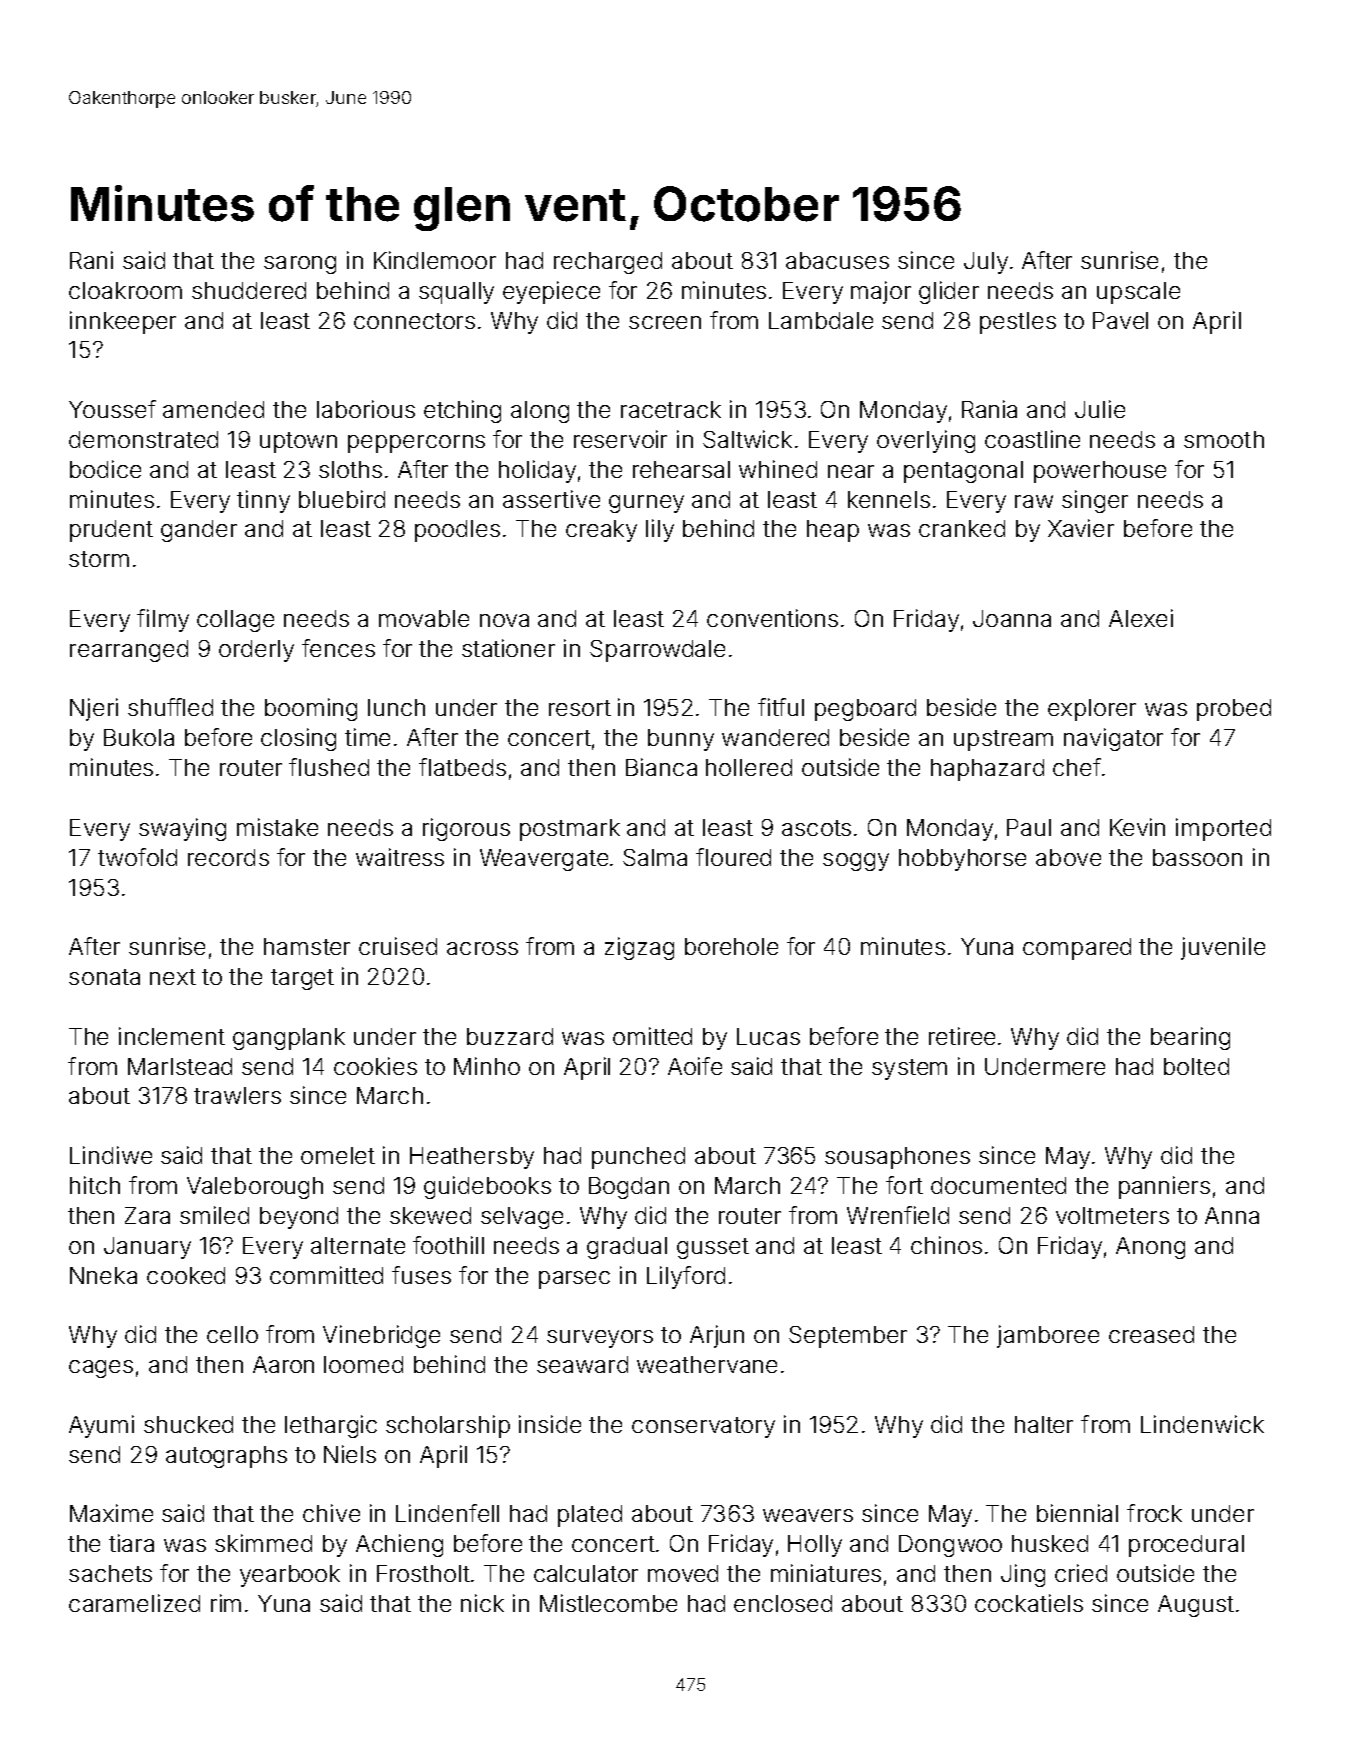  I want to click on cockatiels, so click(1029, 1603).
